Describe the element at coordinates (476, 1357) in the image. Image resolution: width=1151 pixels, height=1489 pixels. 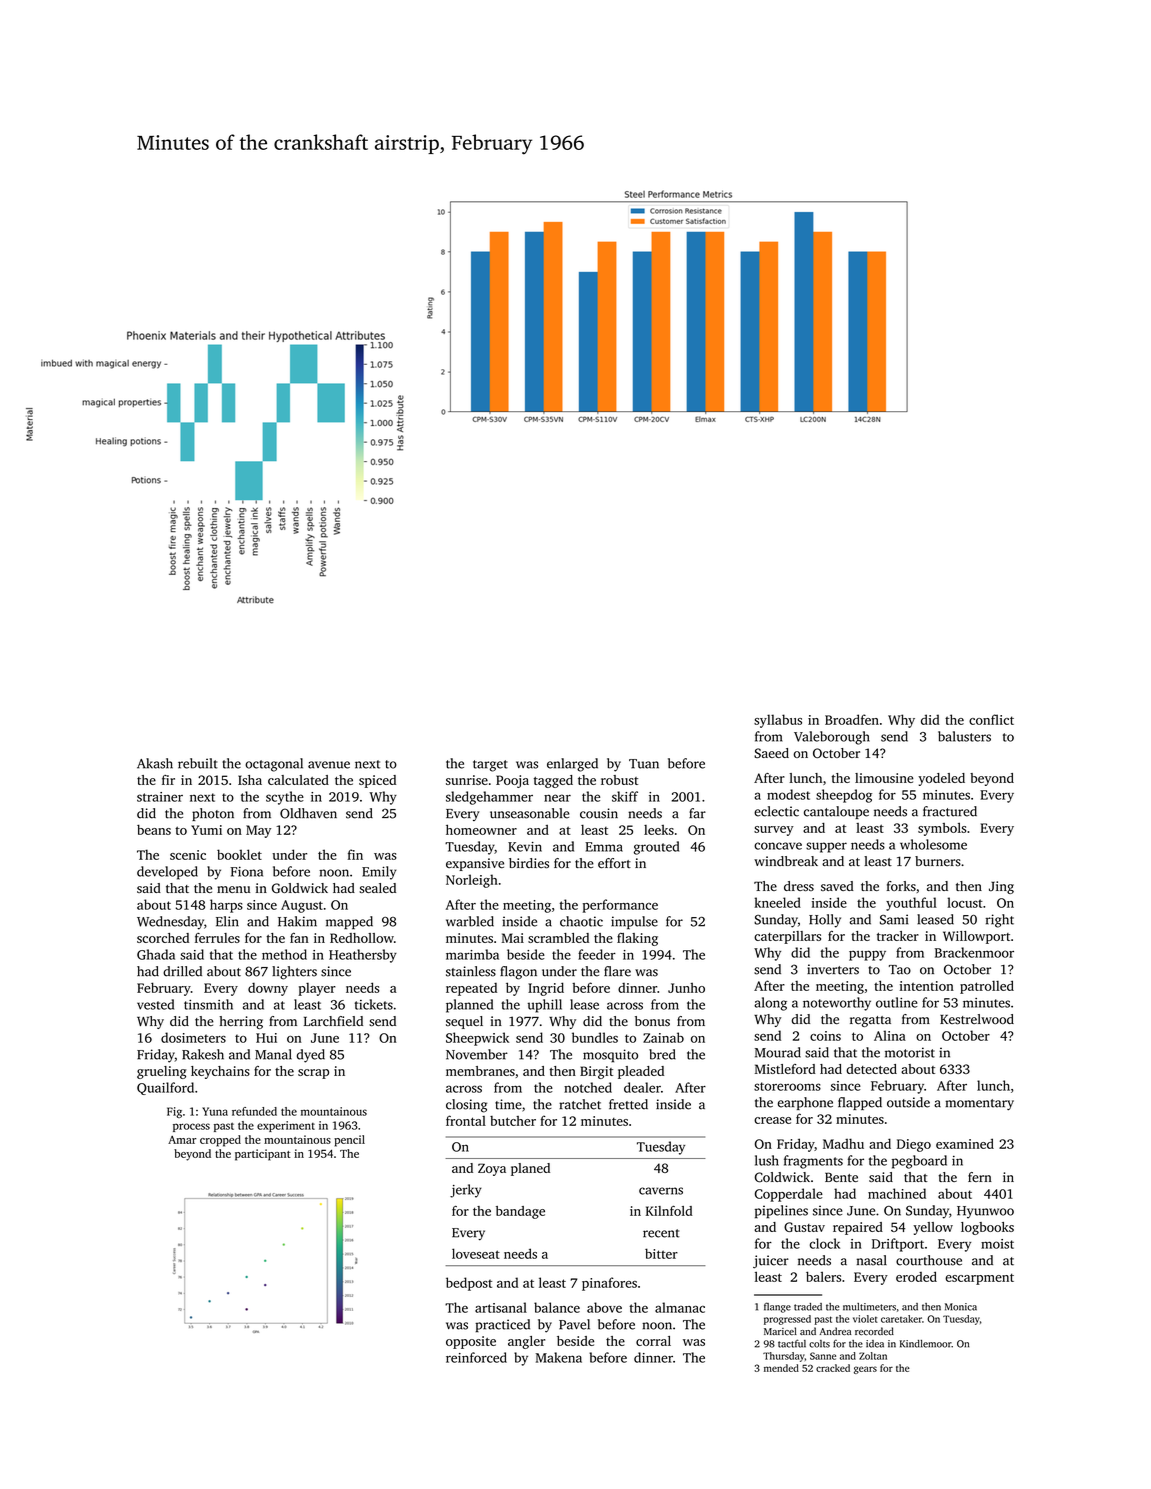
I see `reinforced` at that location.
